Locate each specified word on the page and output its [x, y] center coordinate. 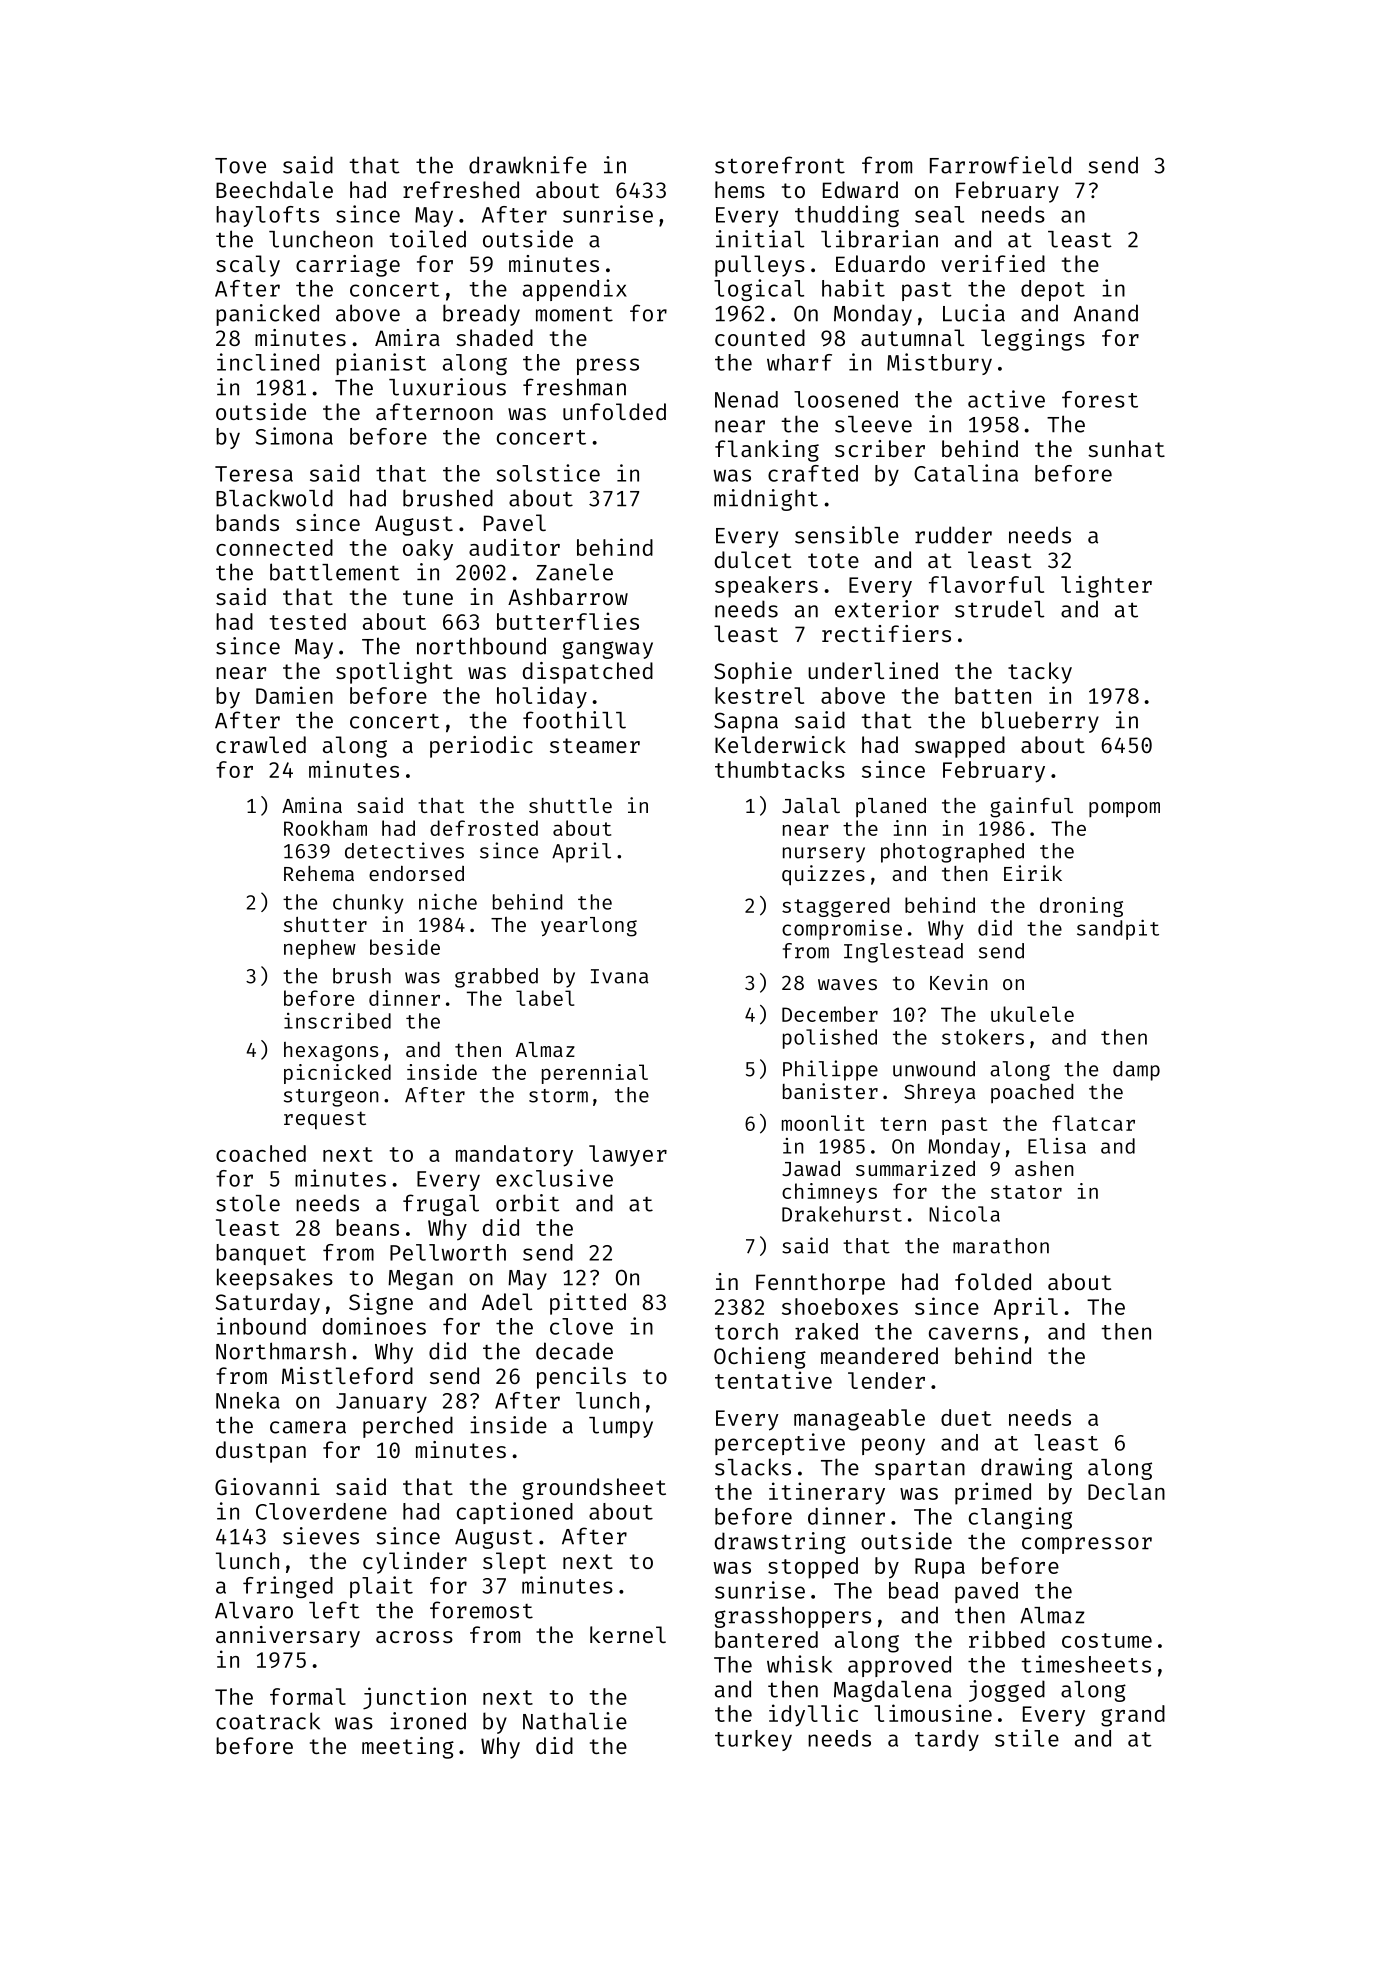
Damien [294, 695]
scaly [248, 266]
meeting [408, 1748]
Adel [507, 1301]
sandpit [1118, 929]
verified [993, 263]
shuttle [570, 805]
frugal [441, 1205]
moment [574, 314]
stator [1026, 1192]
